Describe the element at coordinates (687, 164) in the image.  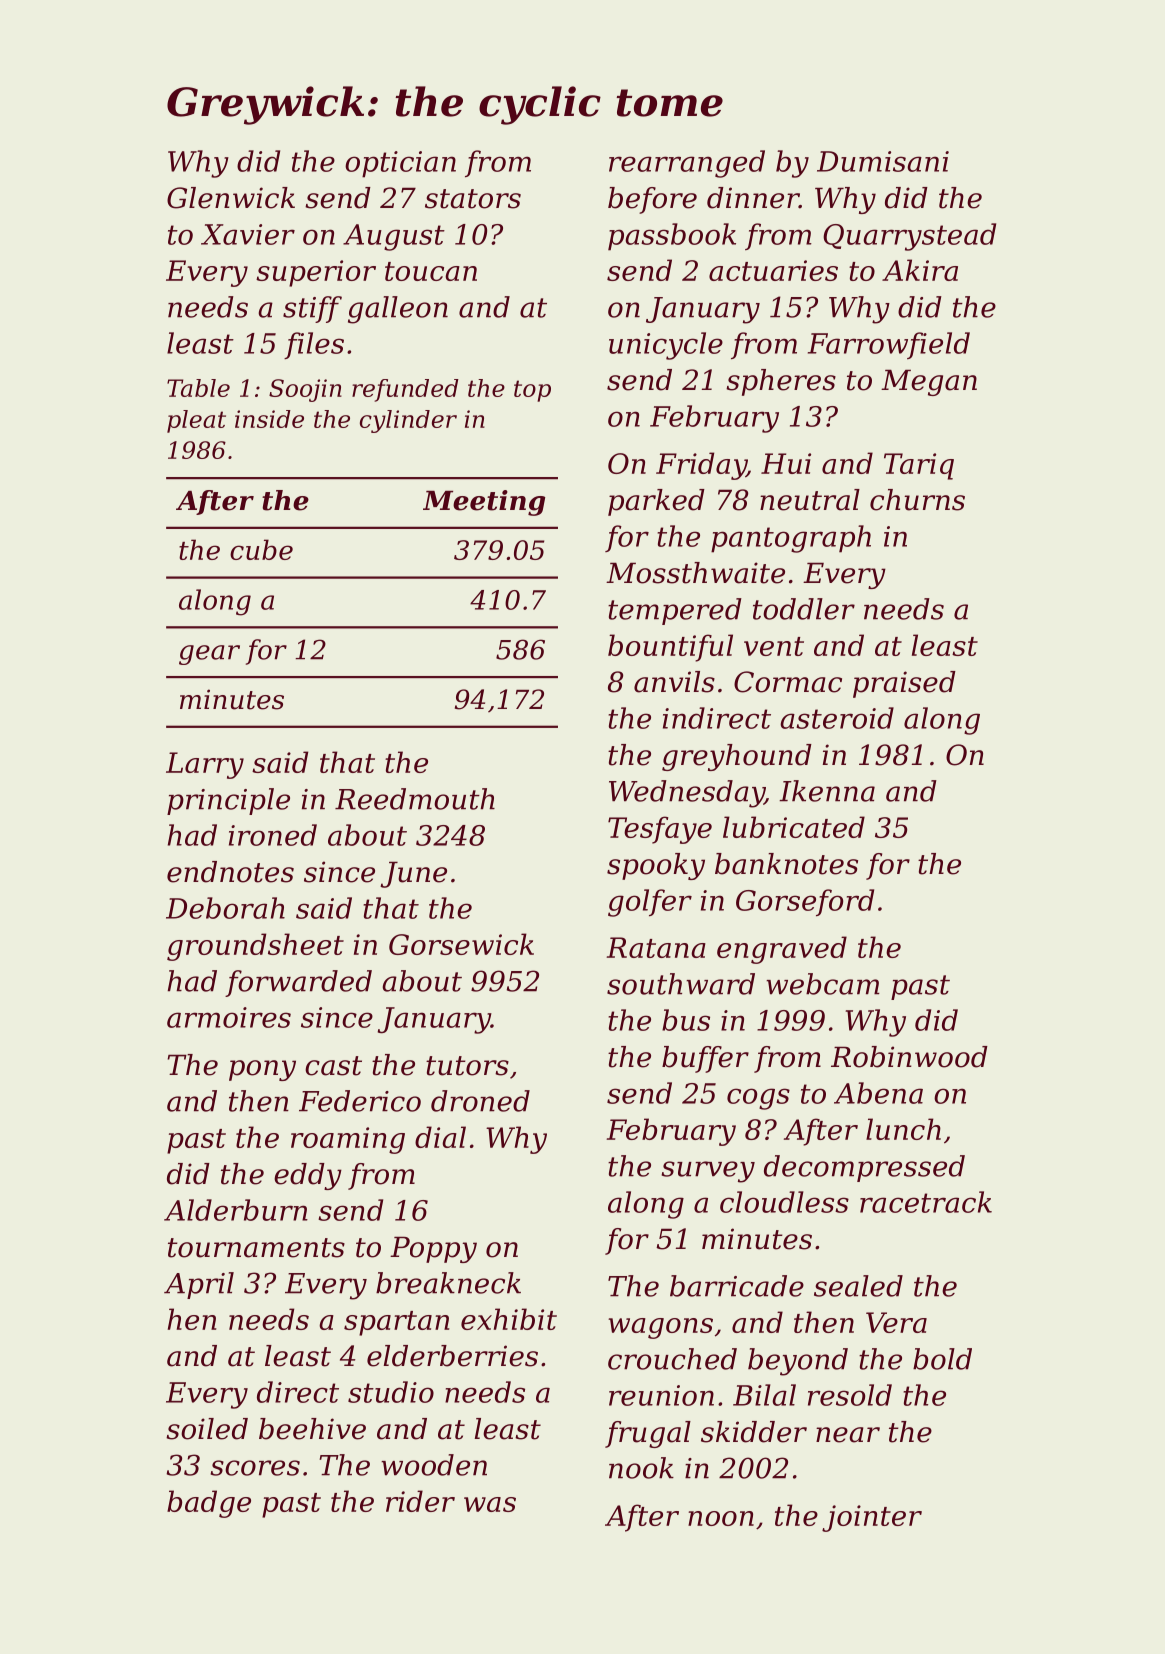
I see `rearranged` at that location.
